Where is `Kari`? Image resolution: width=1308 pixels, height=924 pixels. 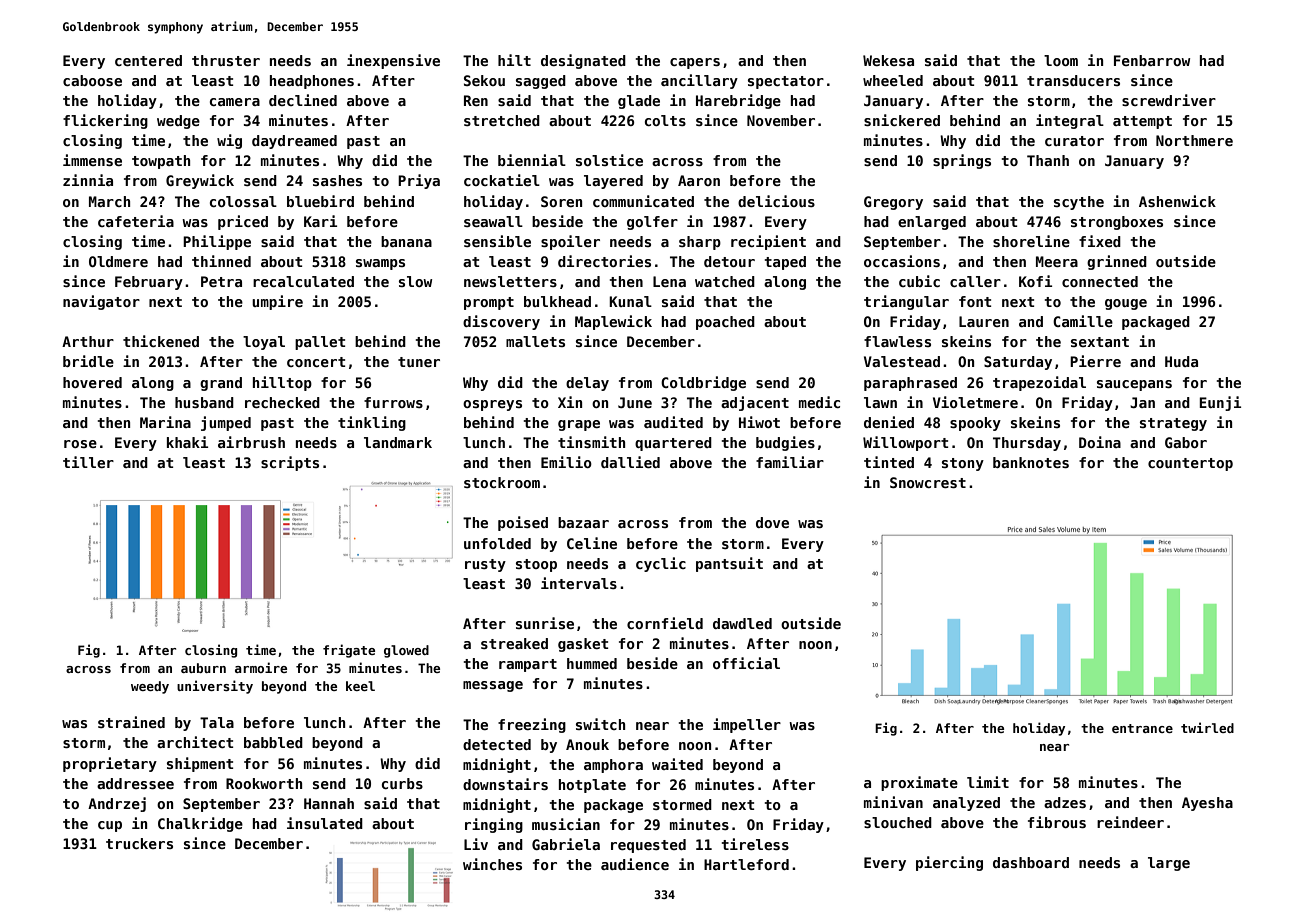
Kari is located at coordinates (320, 221).
